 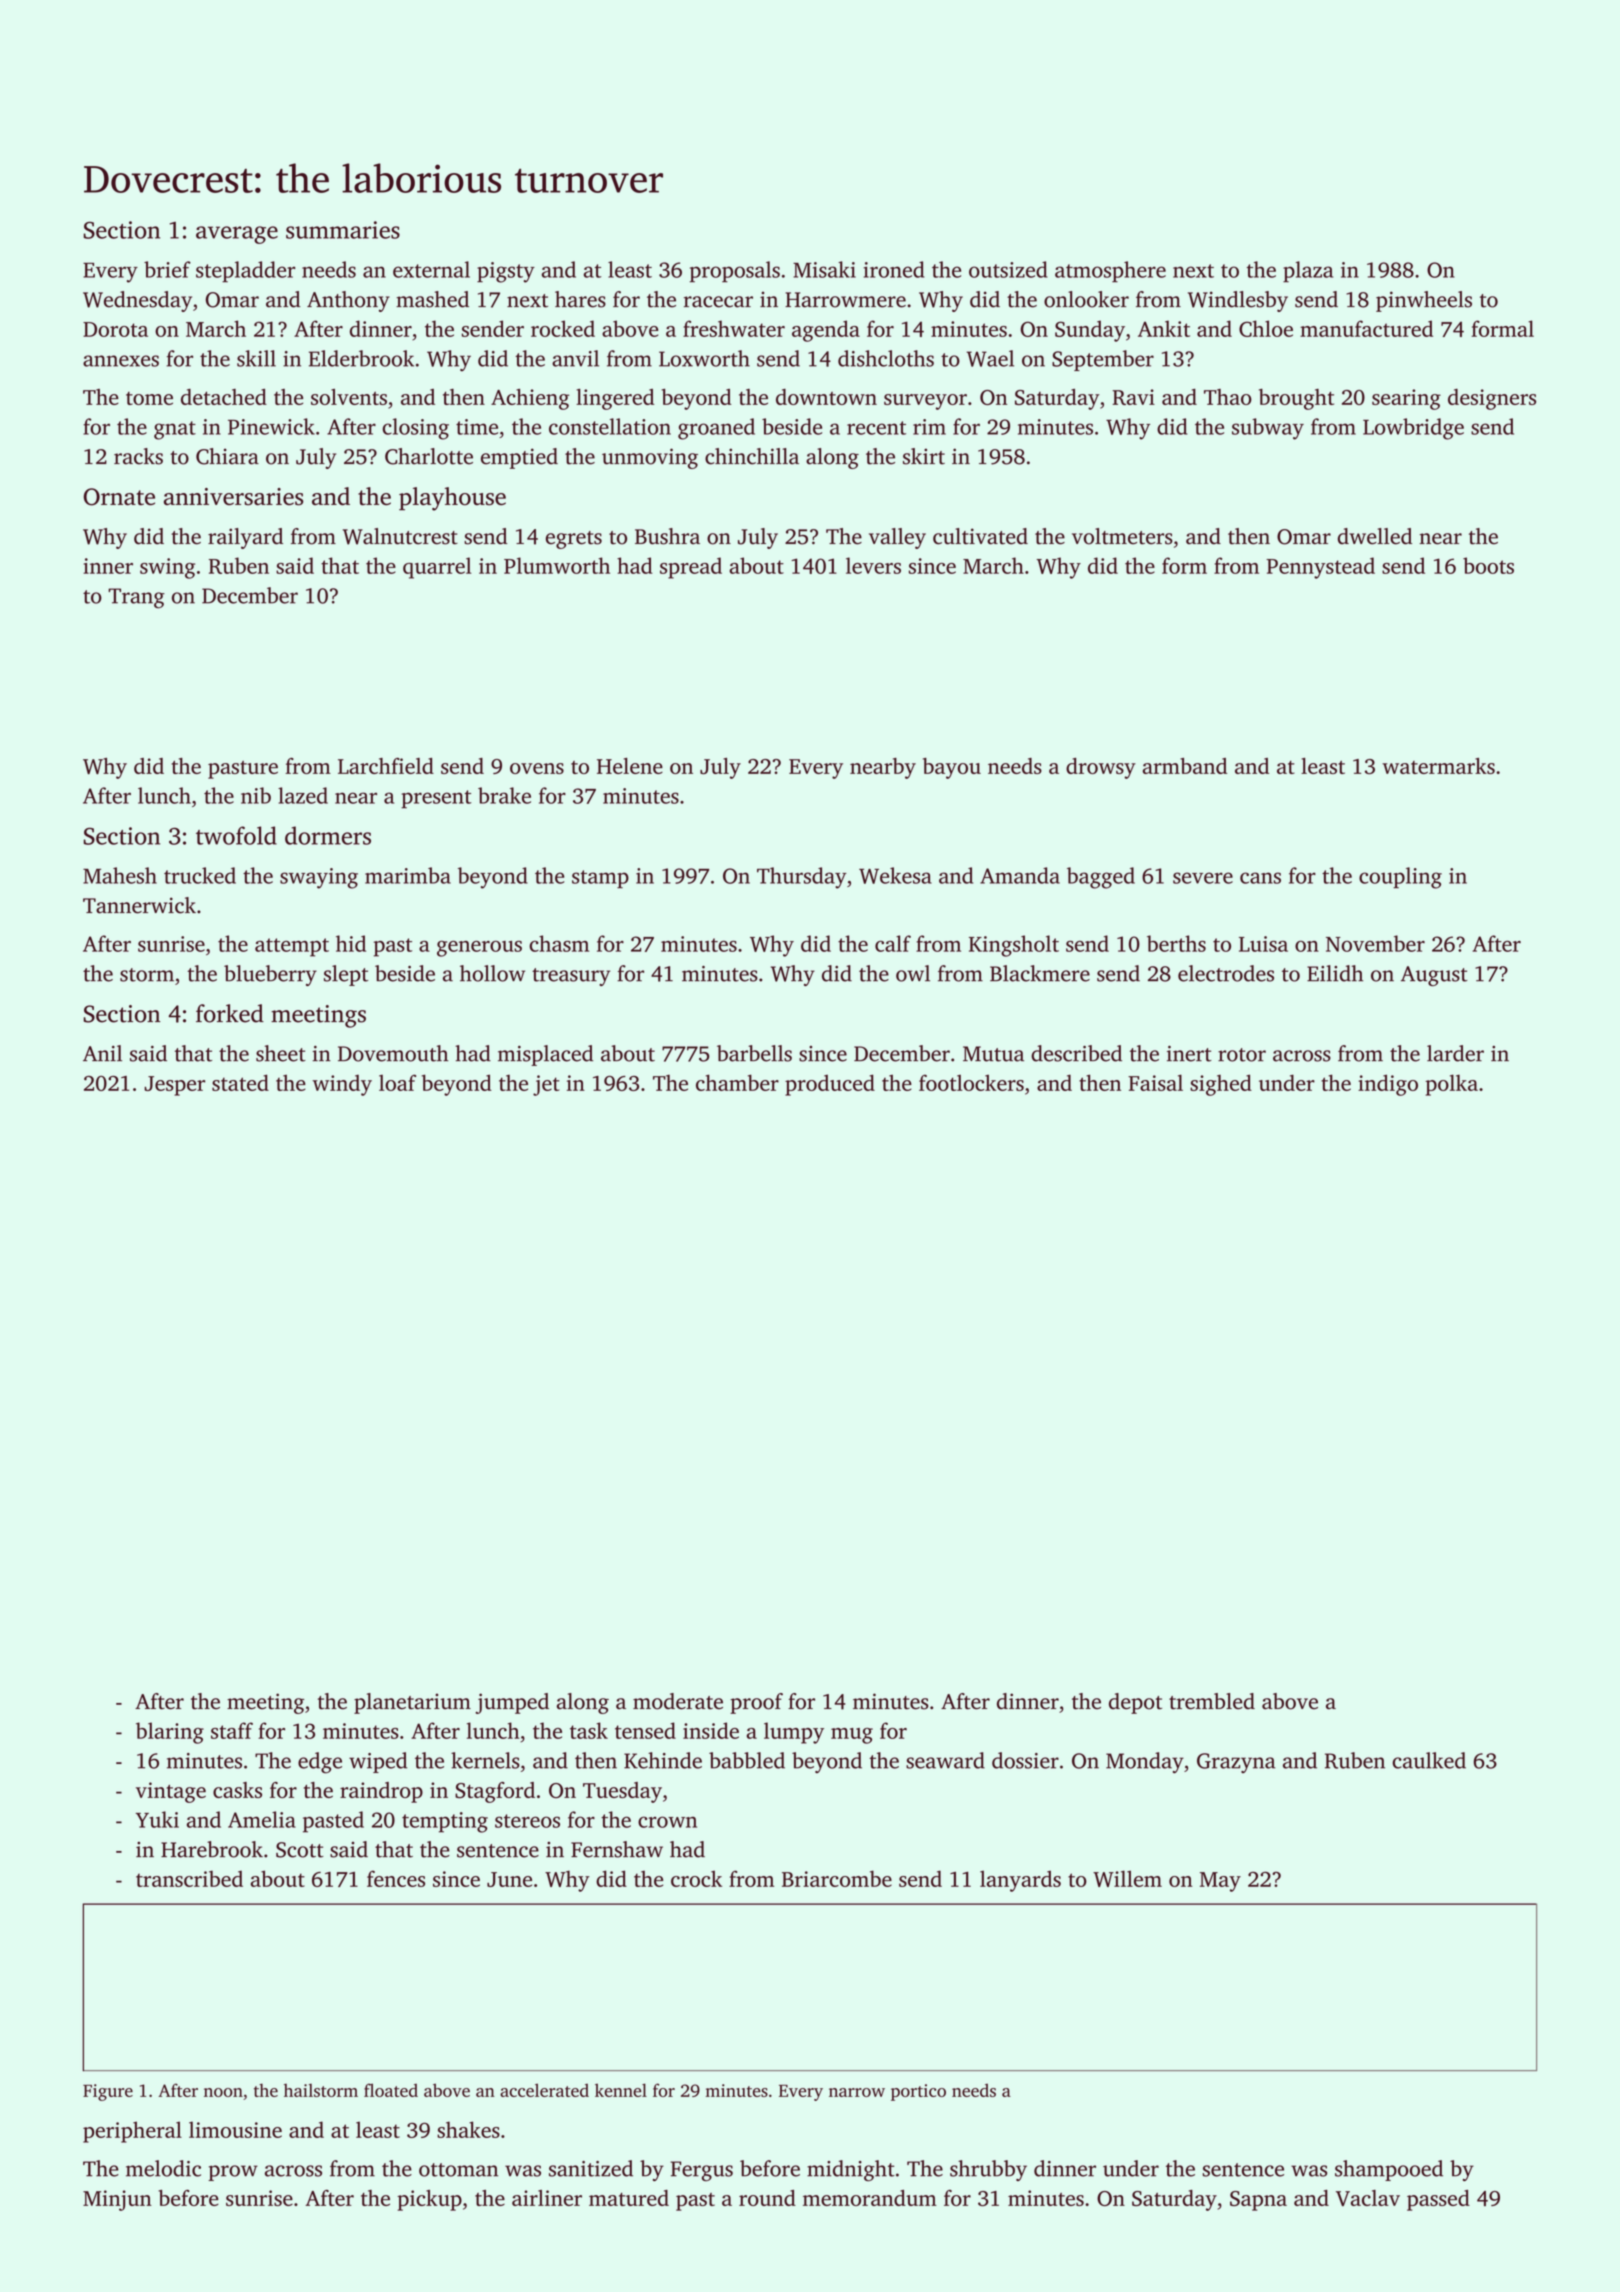 I want to click on floated, so click(x=391, y=2090).
